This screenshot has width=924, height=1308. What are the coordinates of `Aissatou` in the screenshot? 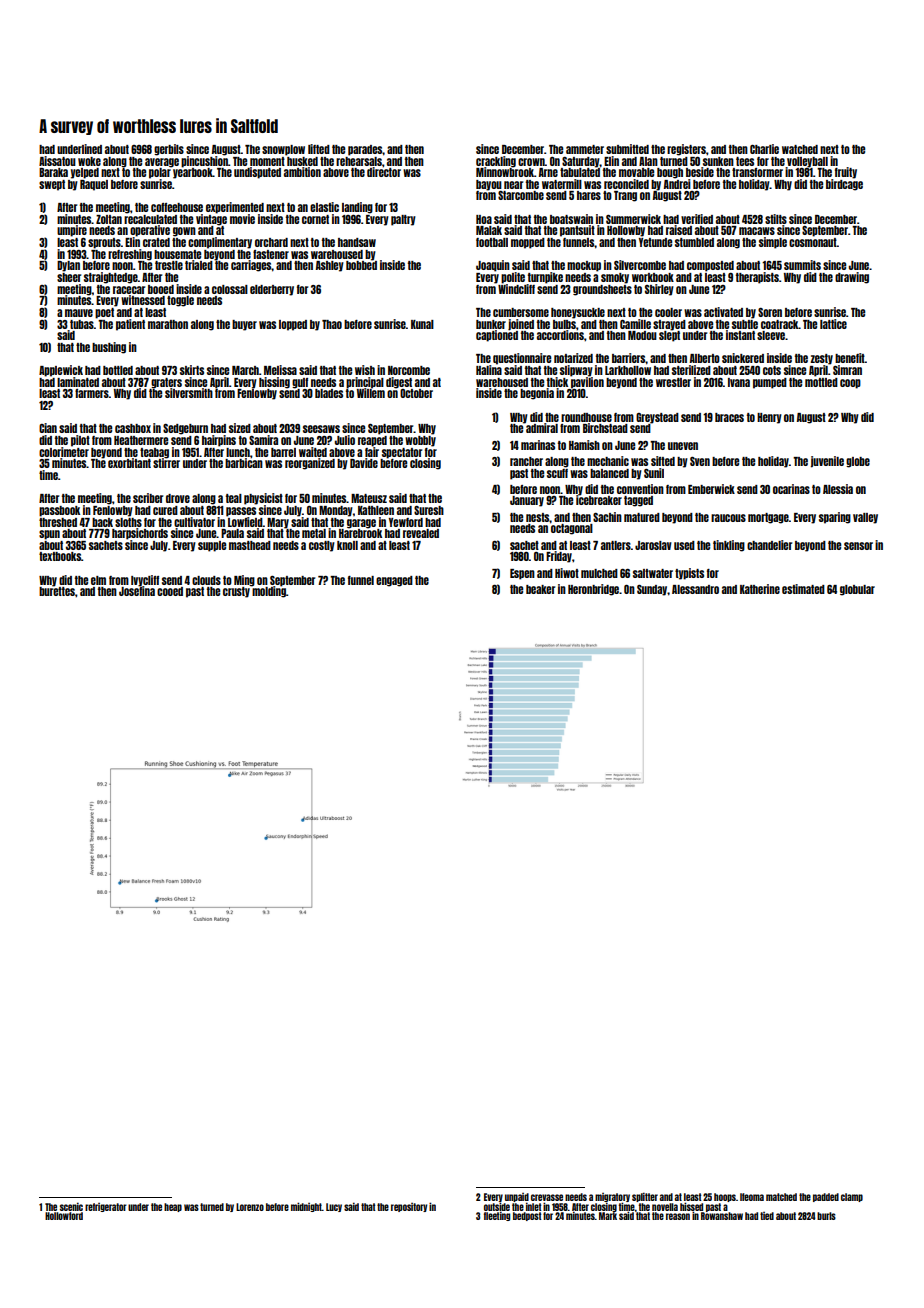 It's located at (57, 161).
